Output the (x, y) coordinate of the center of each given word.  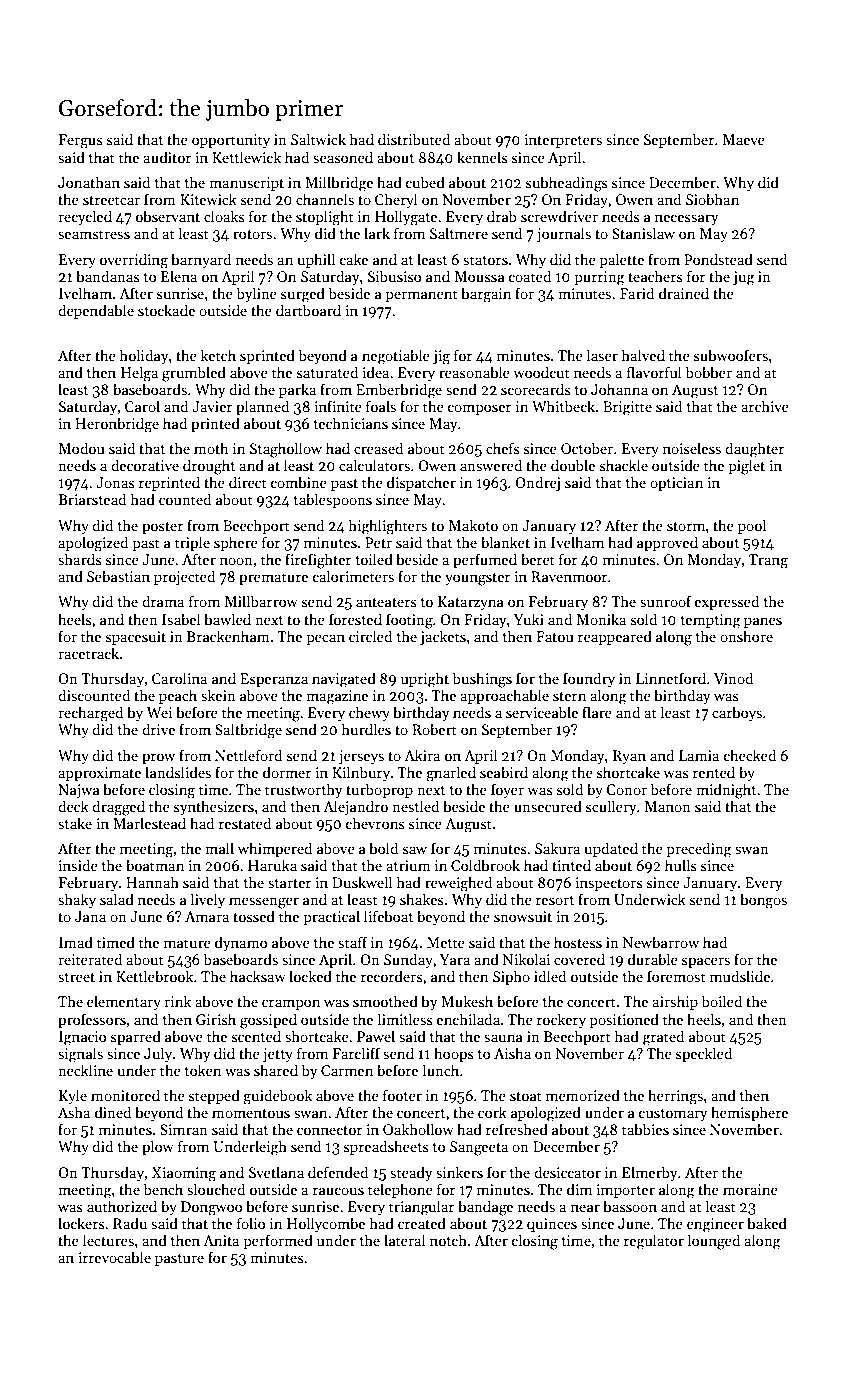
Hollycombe (326, 1224)
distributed (414, 139)
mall (219, 848)
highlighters (387, 527)
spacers (706, 962)
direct (248, 482)
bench (163, 1189)
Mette (446, 942)
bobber (709, 372)
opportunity (231, 141)
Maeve (744, 139)
